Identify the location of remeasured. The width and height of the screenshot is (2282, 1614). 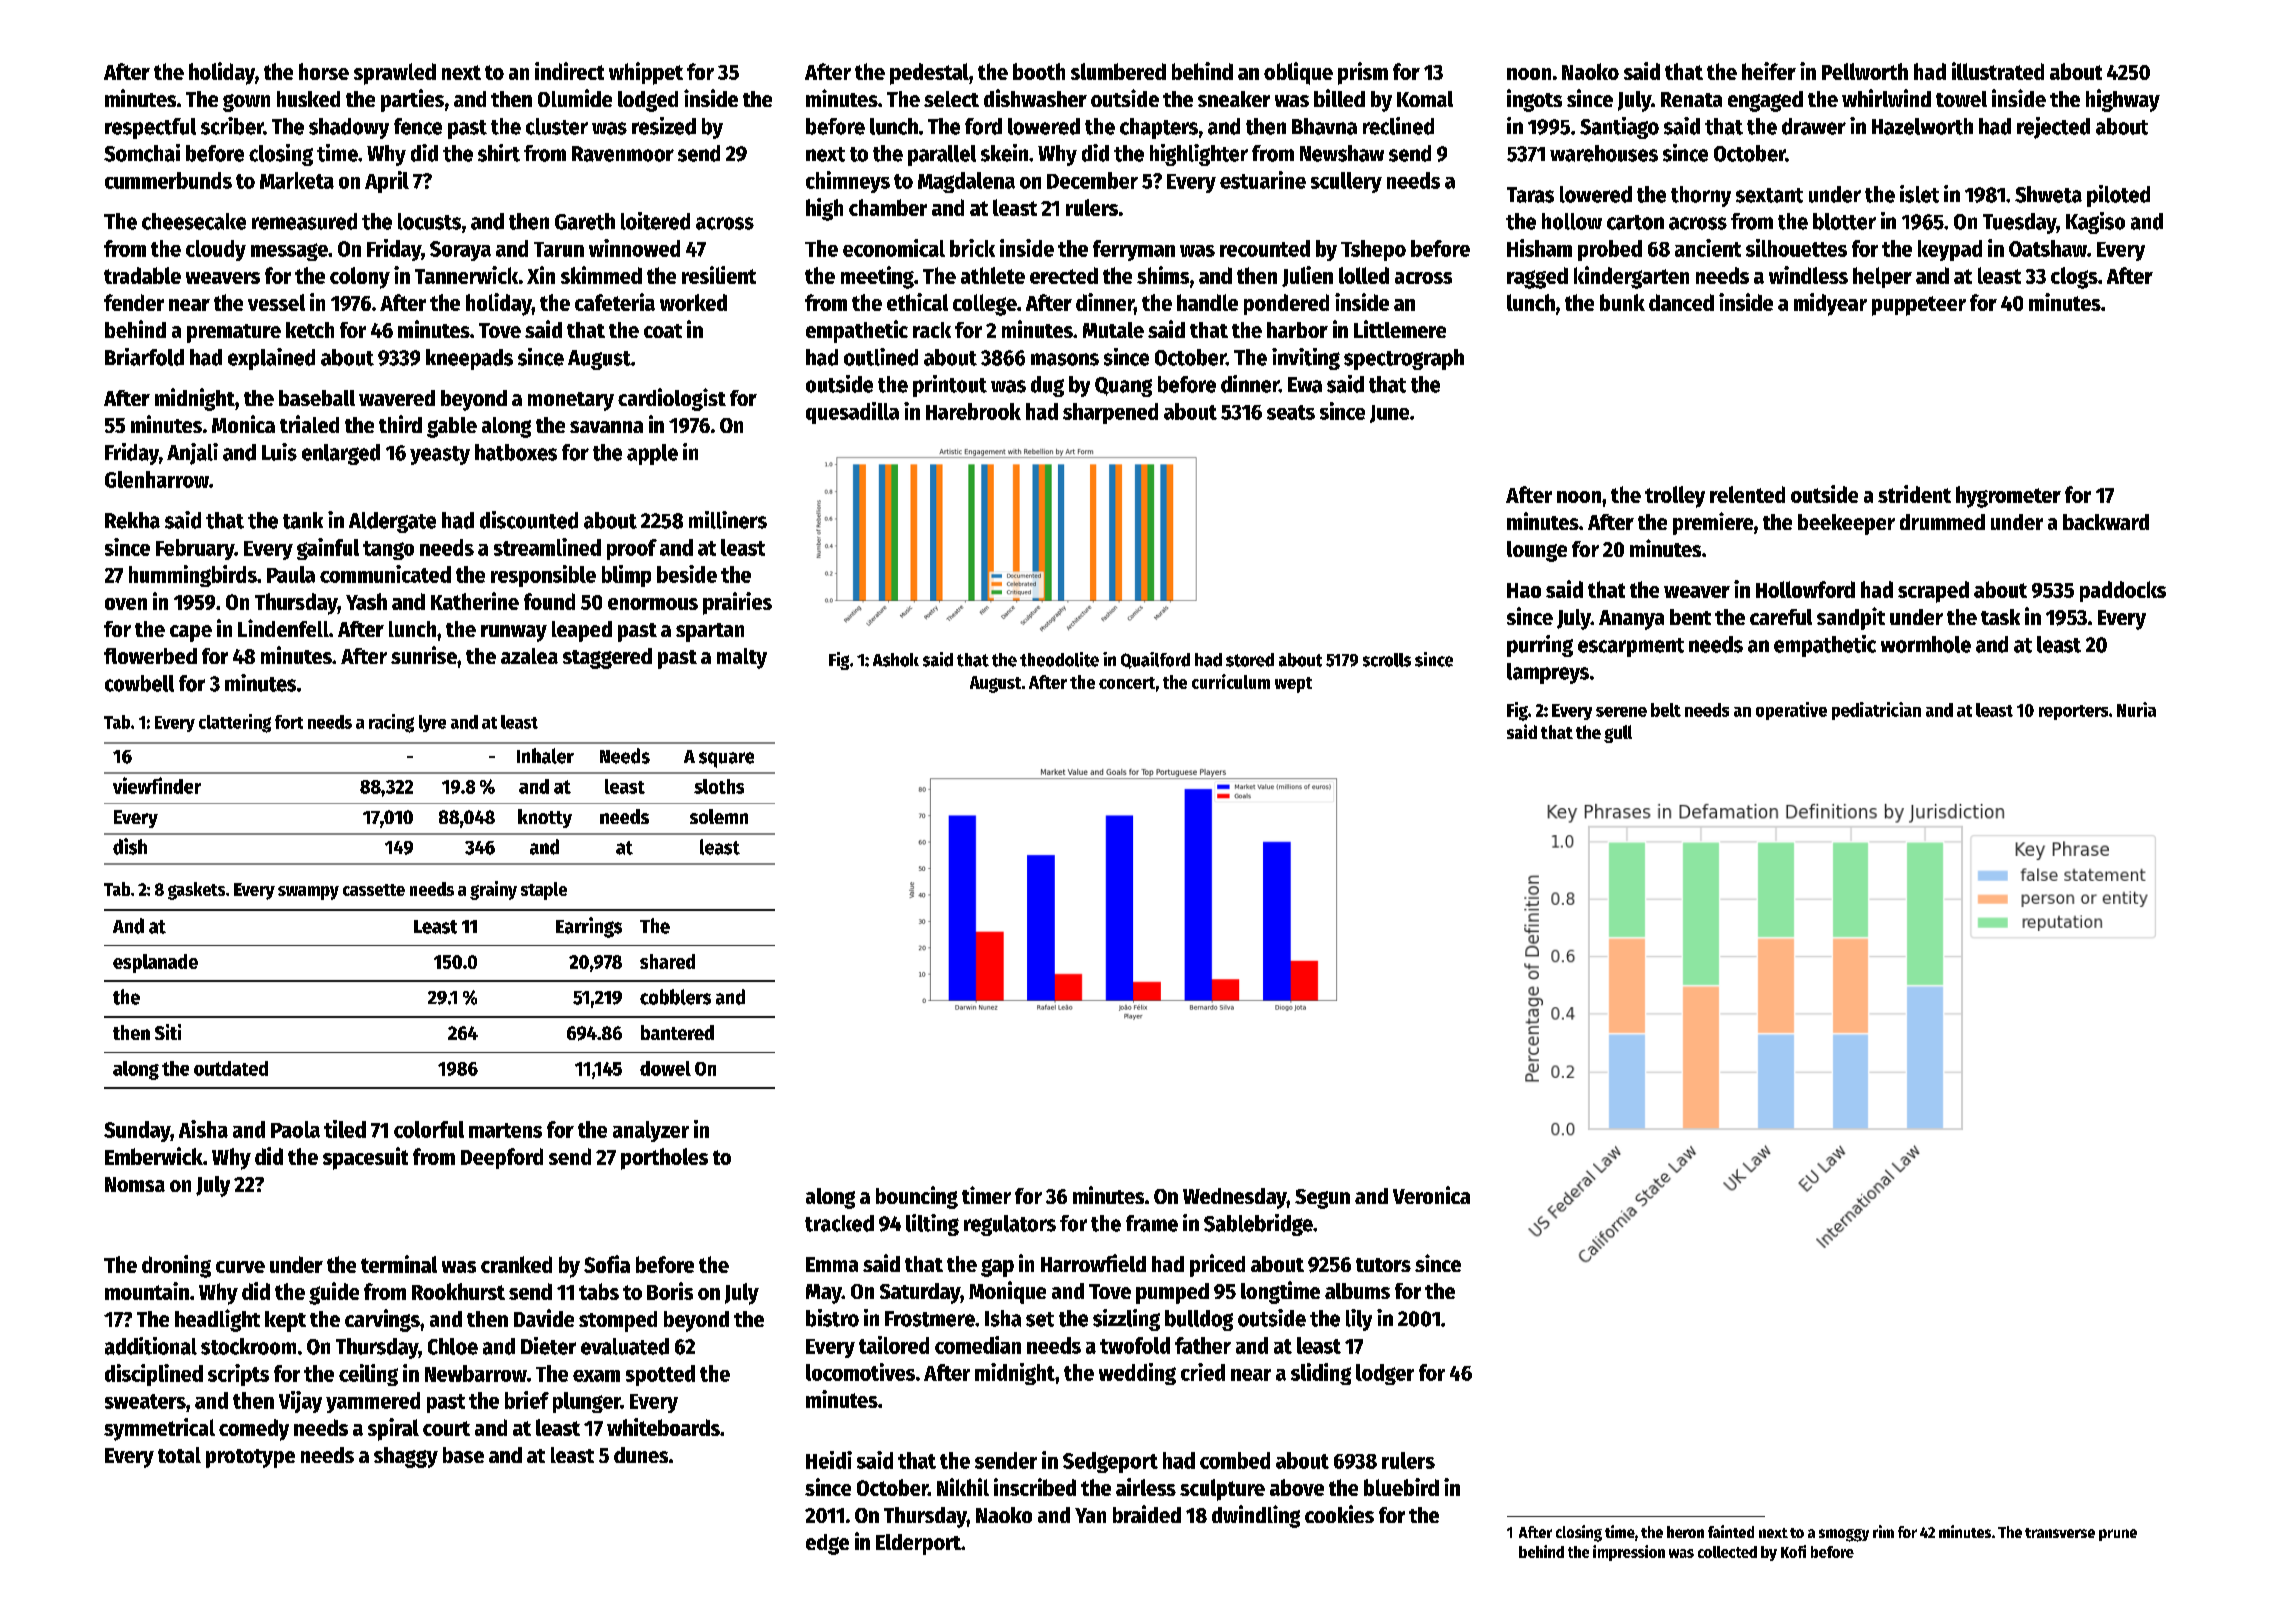
(304, 221).
